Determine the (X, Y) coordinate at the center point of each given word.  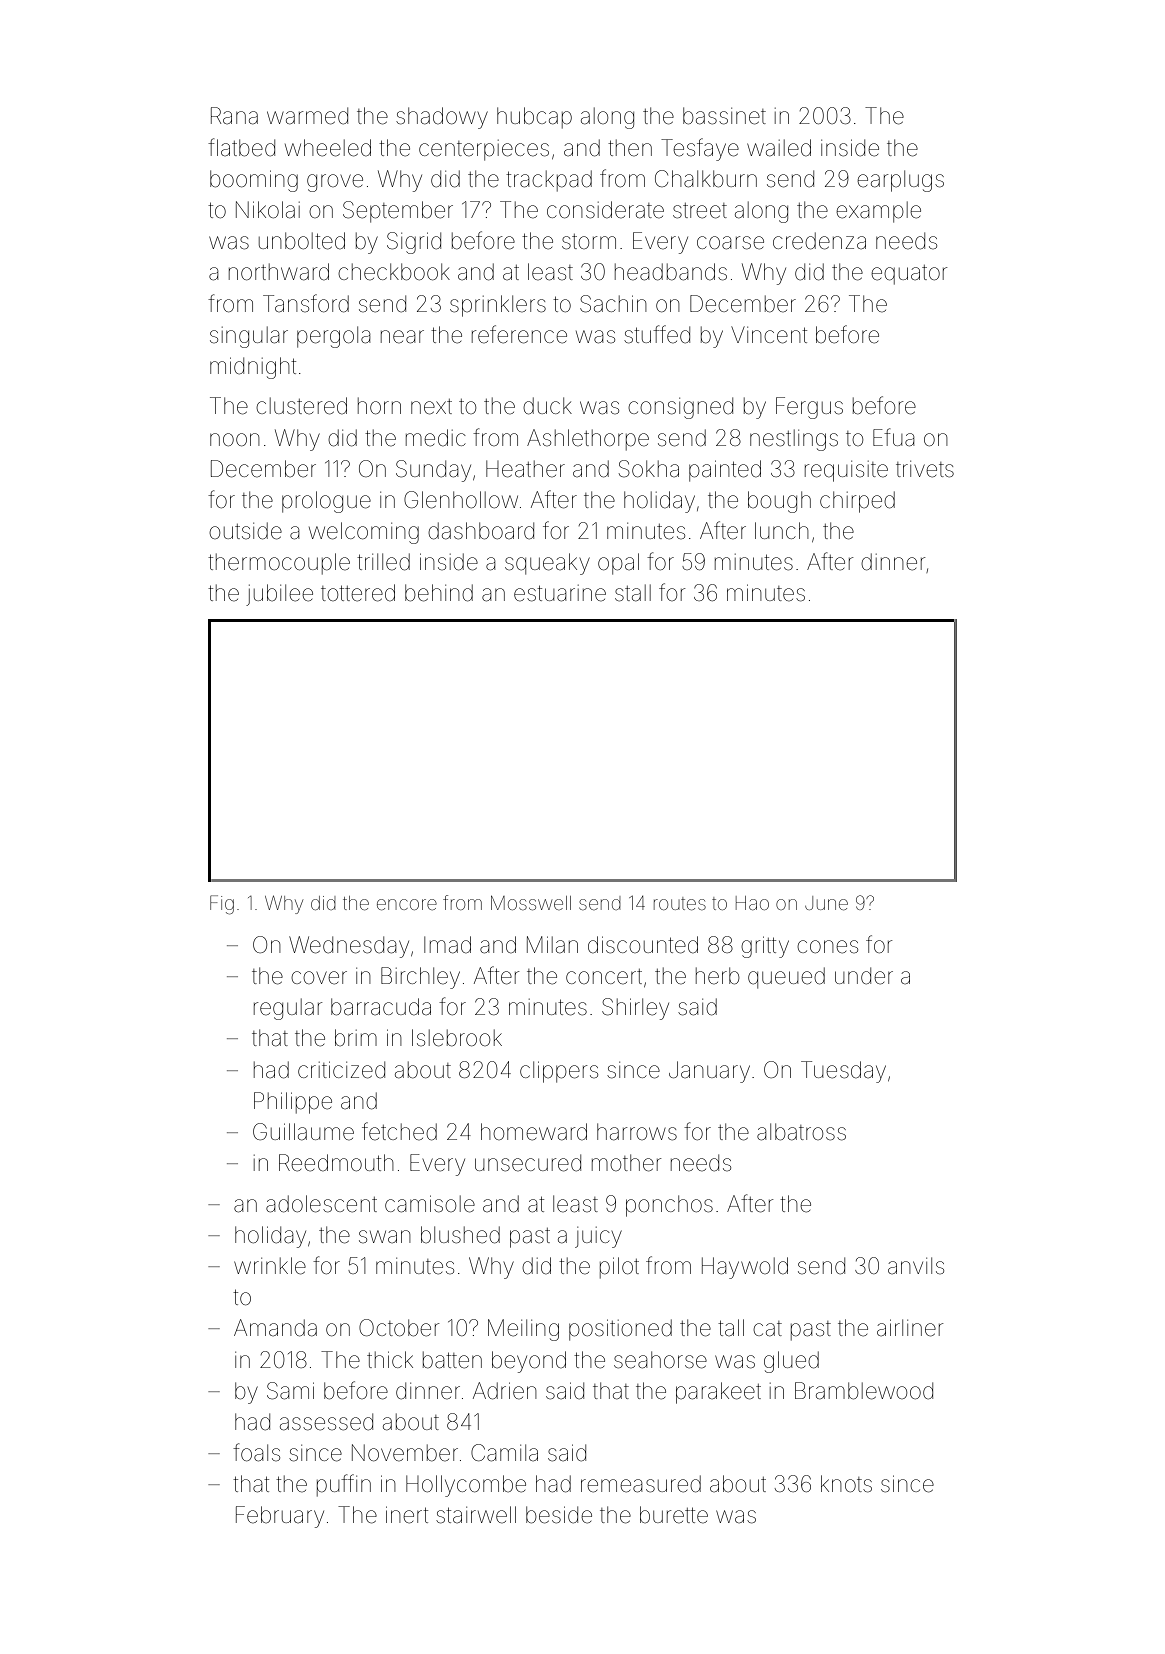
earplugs (900, 181)
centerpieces (484, 150)
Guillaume (303, 1132)
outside (245, 531)
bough (779, 502)
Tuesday (843, 1072)
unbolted (302, 241)
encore (407, 904)
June (826, 903)
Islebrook (457, 1038)
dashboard (481, 531)
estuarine (560, 593)
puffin (344, 1485)
